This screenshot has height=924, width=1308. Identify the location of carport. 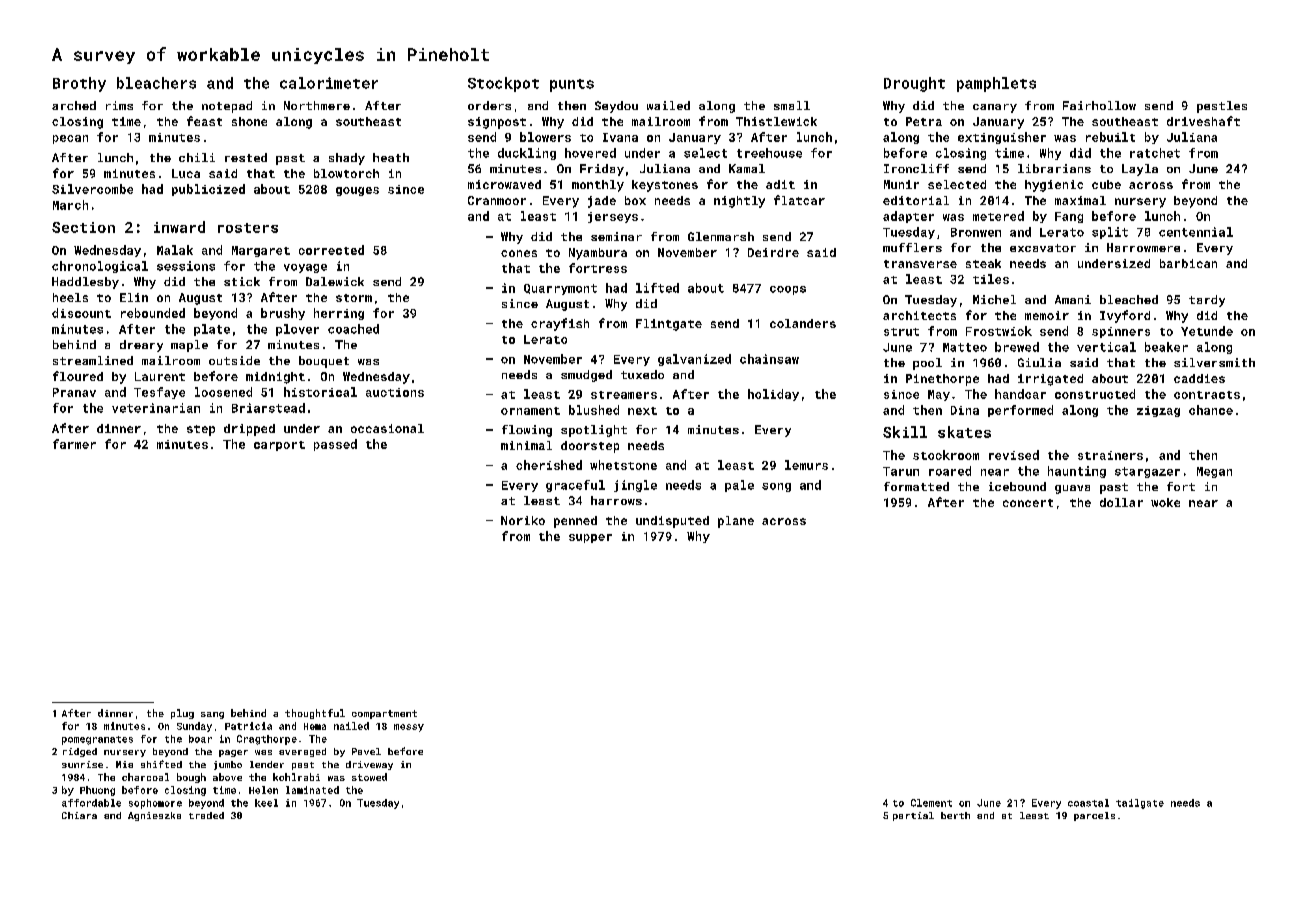
(279, 446).
